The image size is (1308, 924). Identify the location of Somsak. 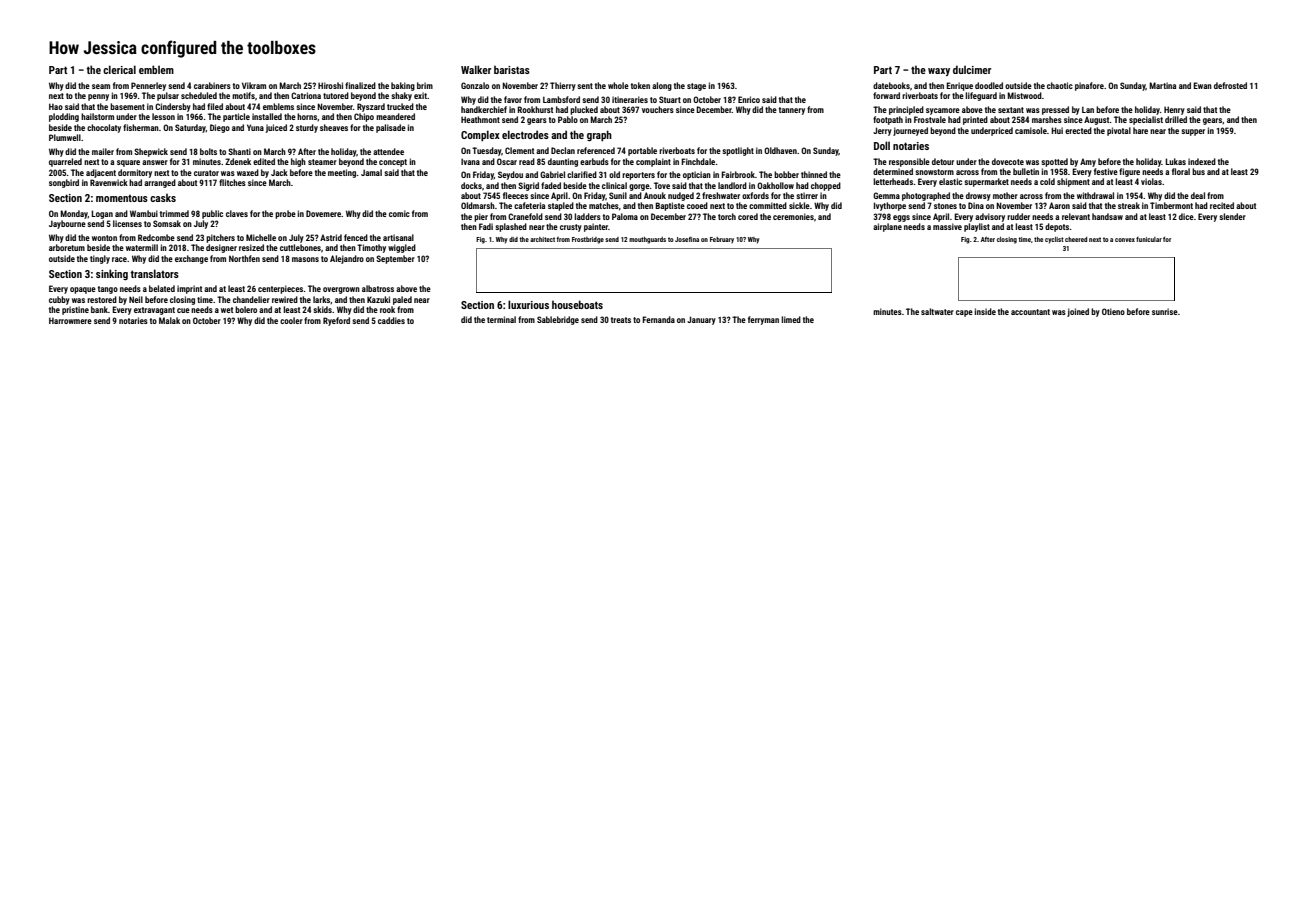
(167, 223).
